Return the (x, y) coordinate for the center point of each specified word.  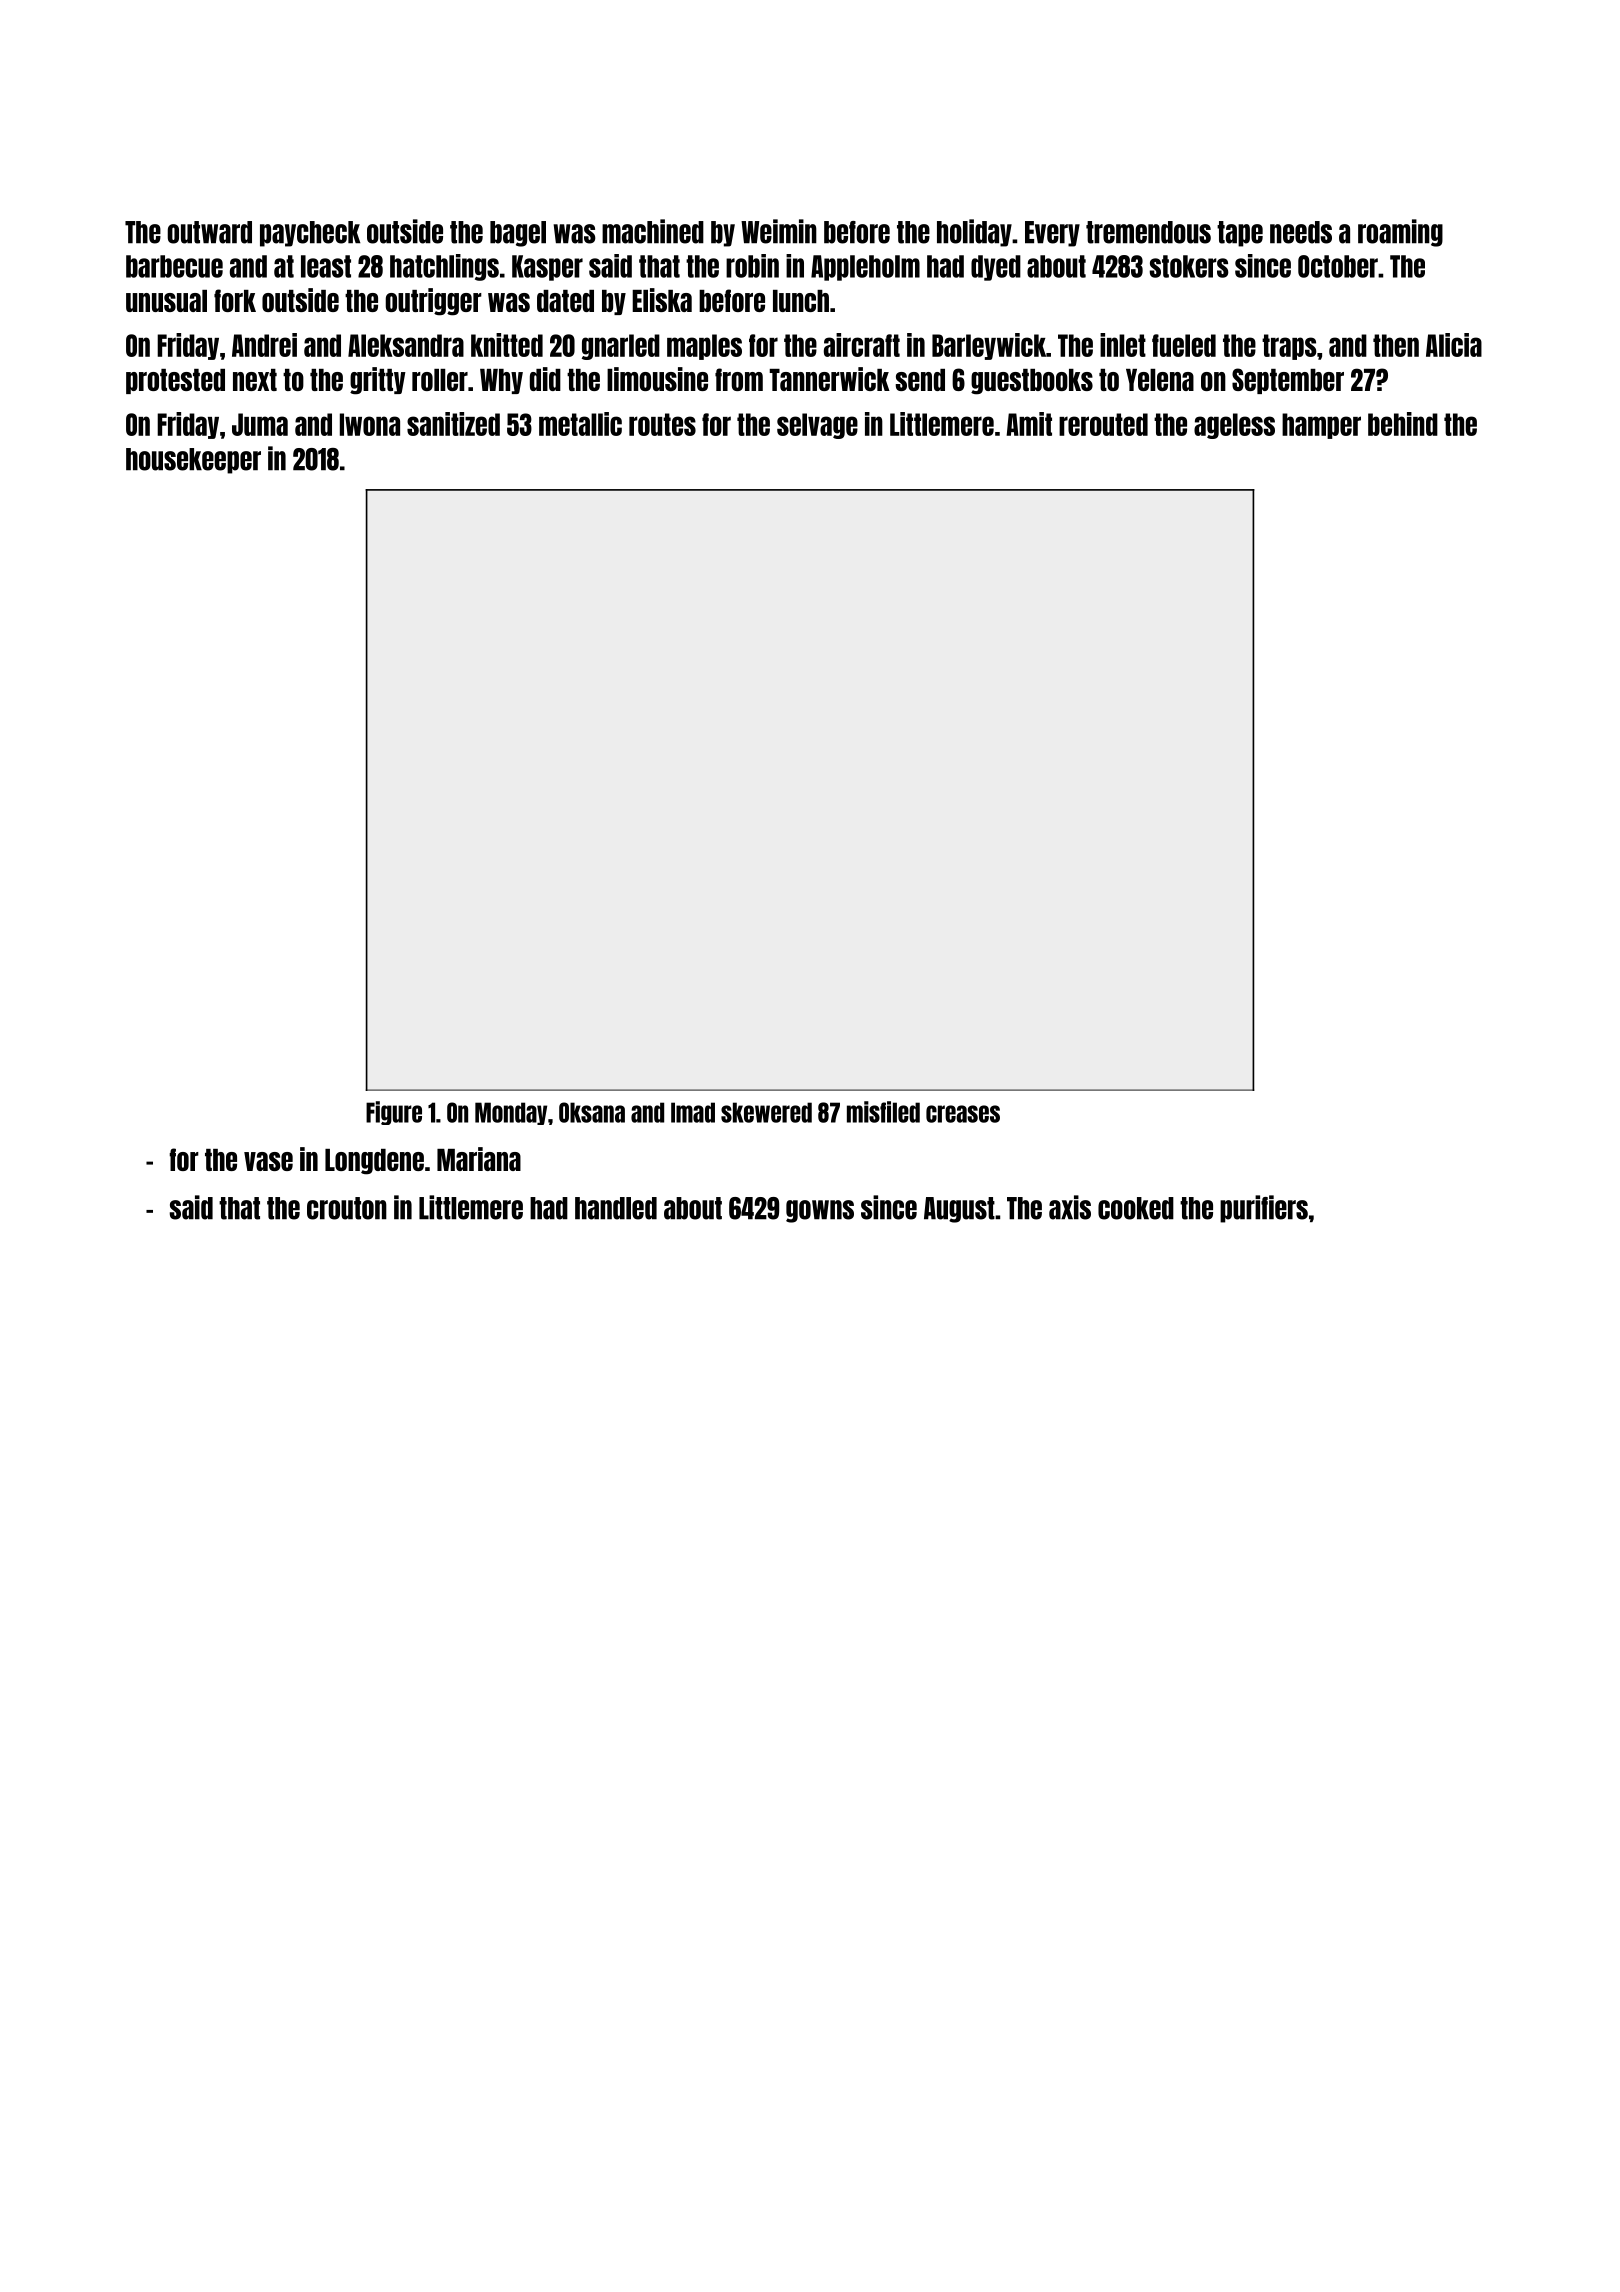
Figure (394, 1113)
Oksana (592, 1112)
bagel (518, 234)
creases (963, 1114)
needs (1301, 232)
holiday (974, 233)
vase (268, 1161)
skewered (766, 1112)
